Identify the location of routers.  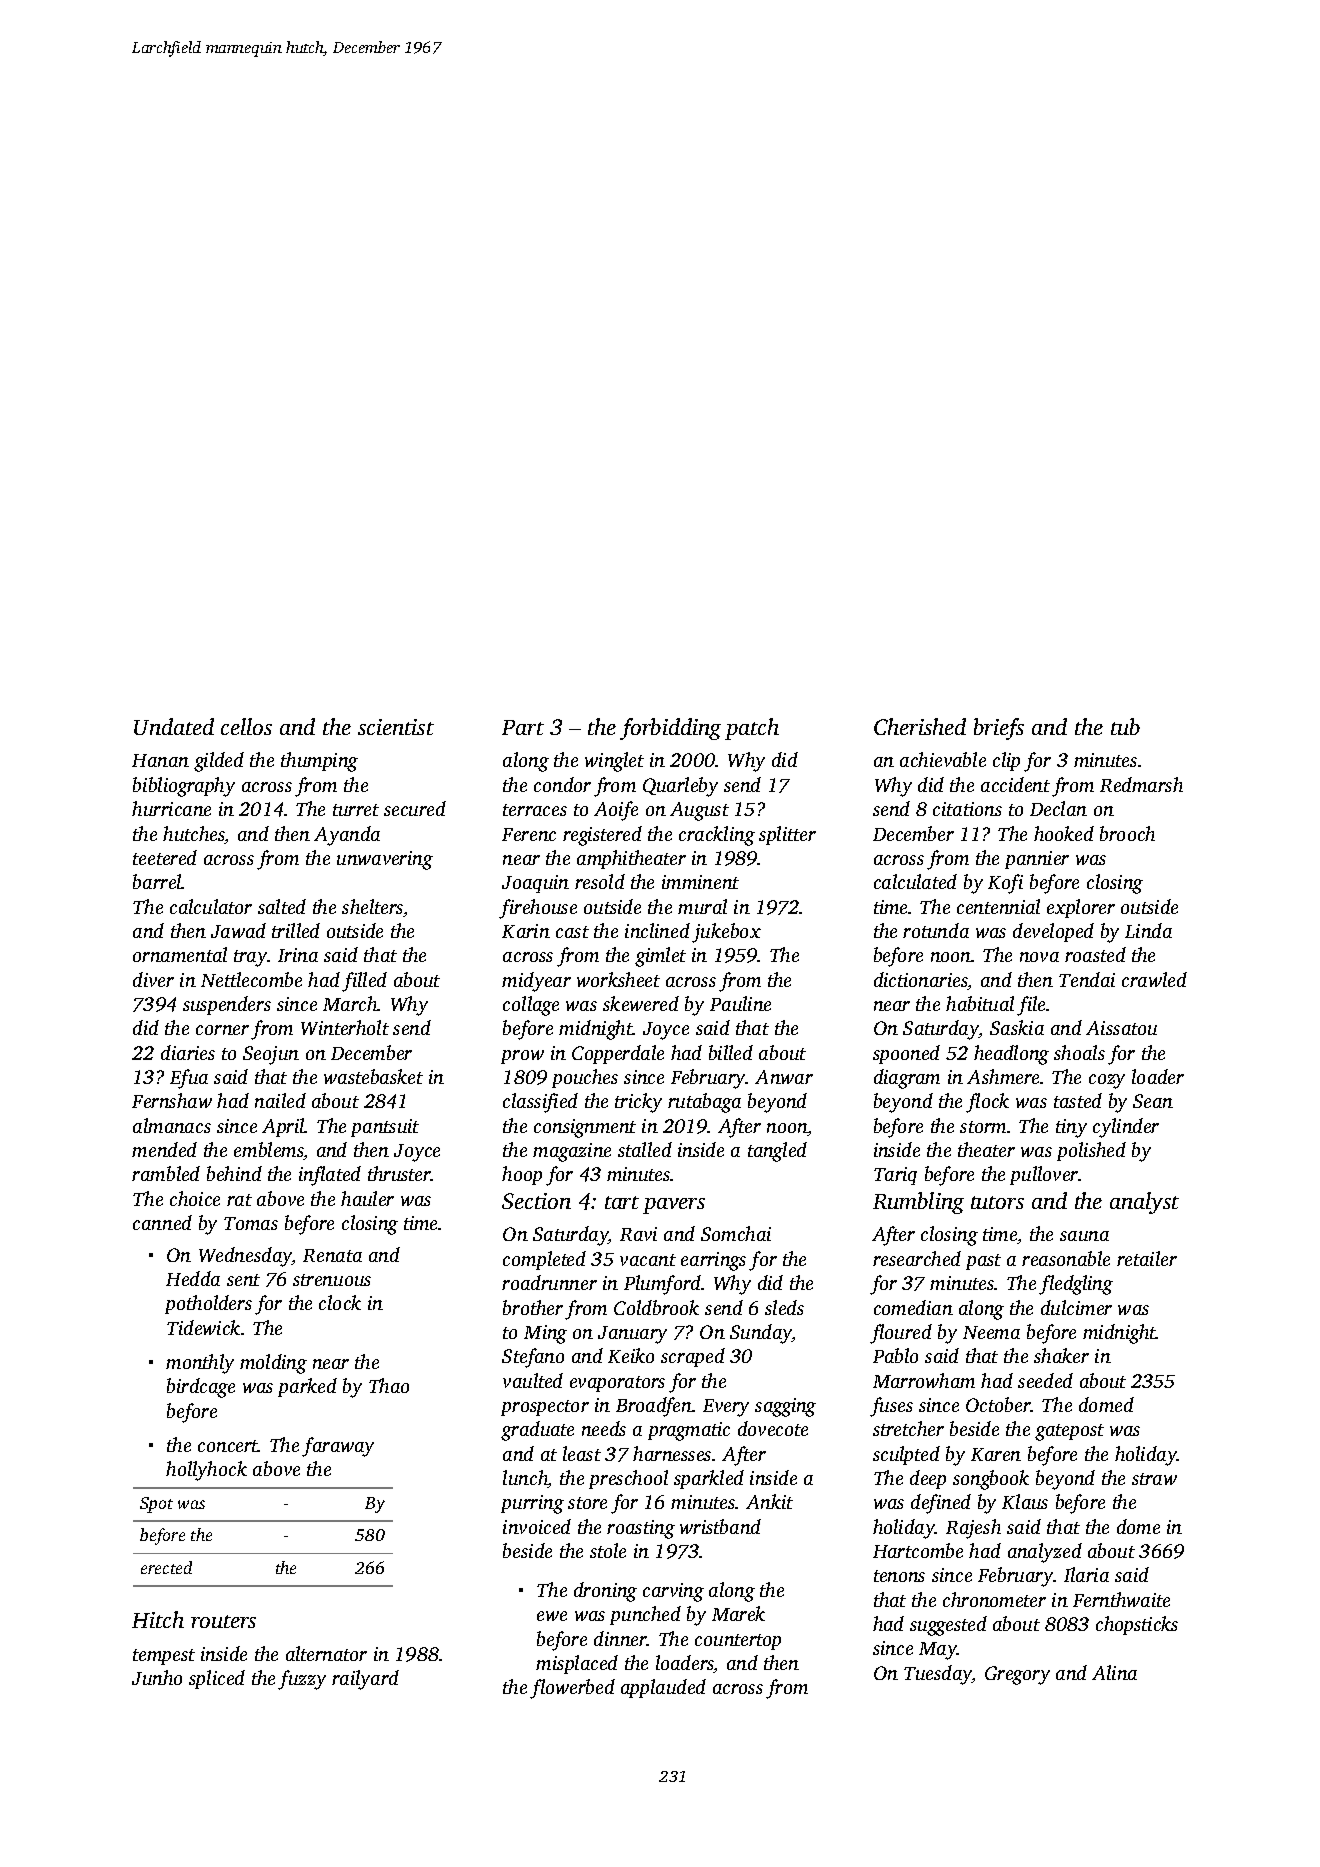
(223, 1621).
